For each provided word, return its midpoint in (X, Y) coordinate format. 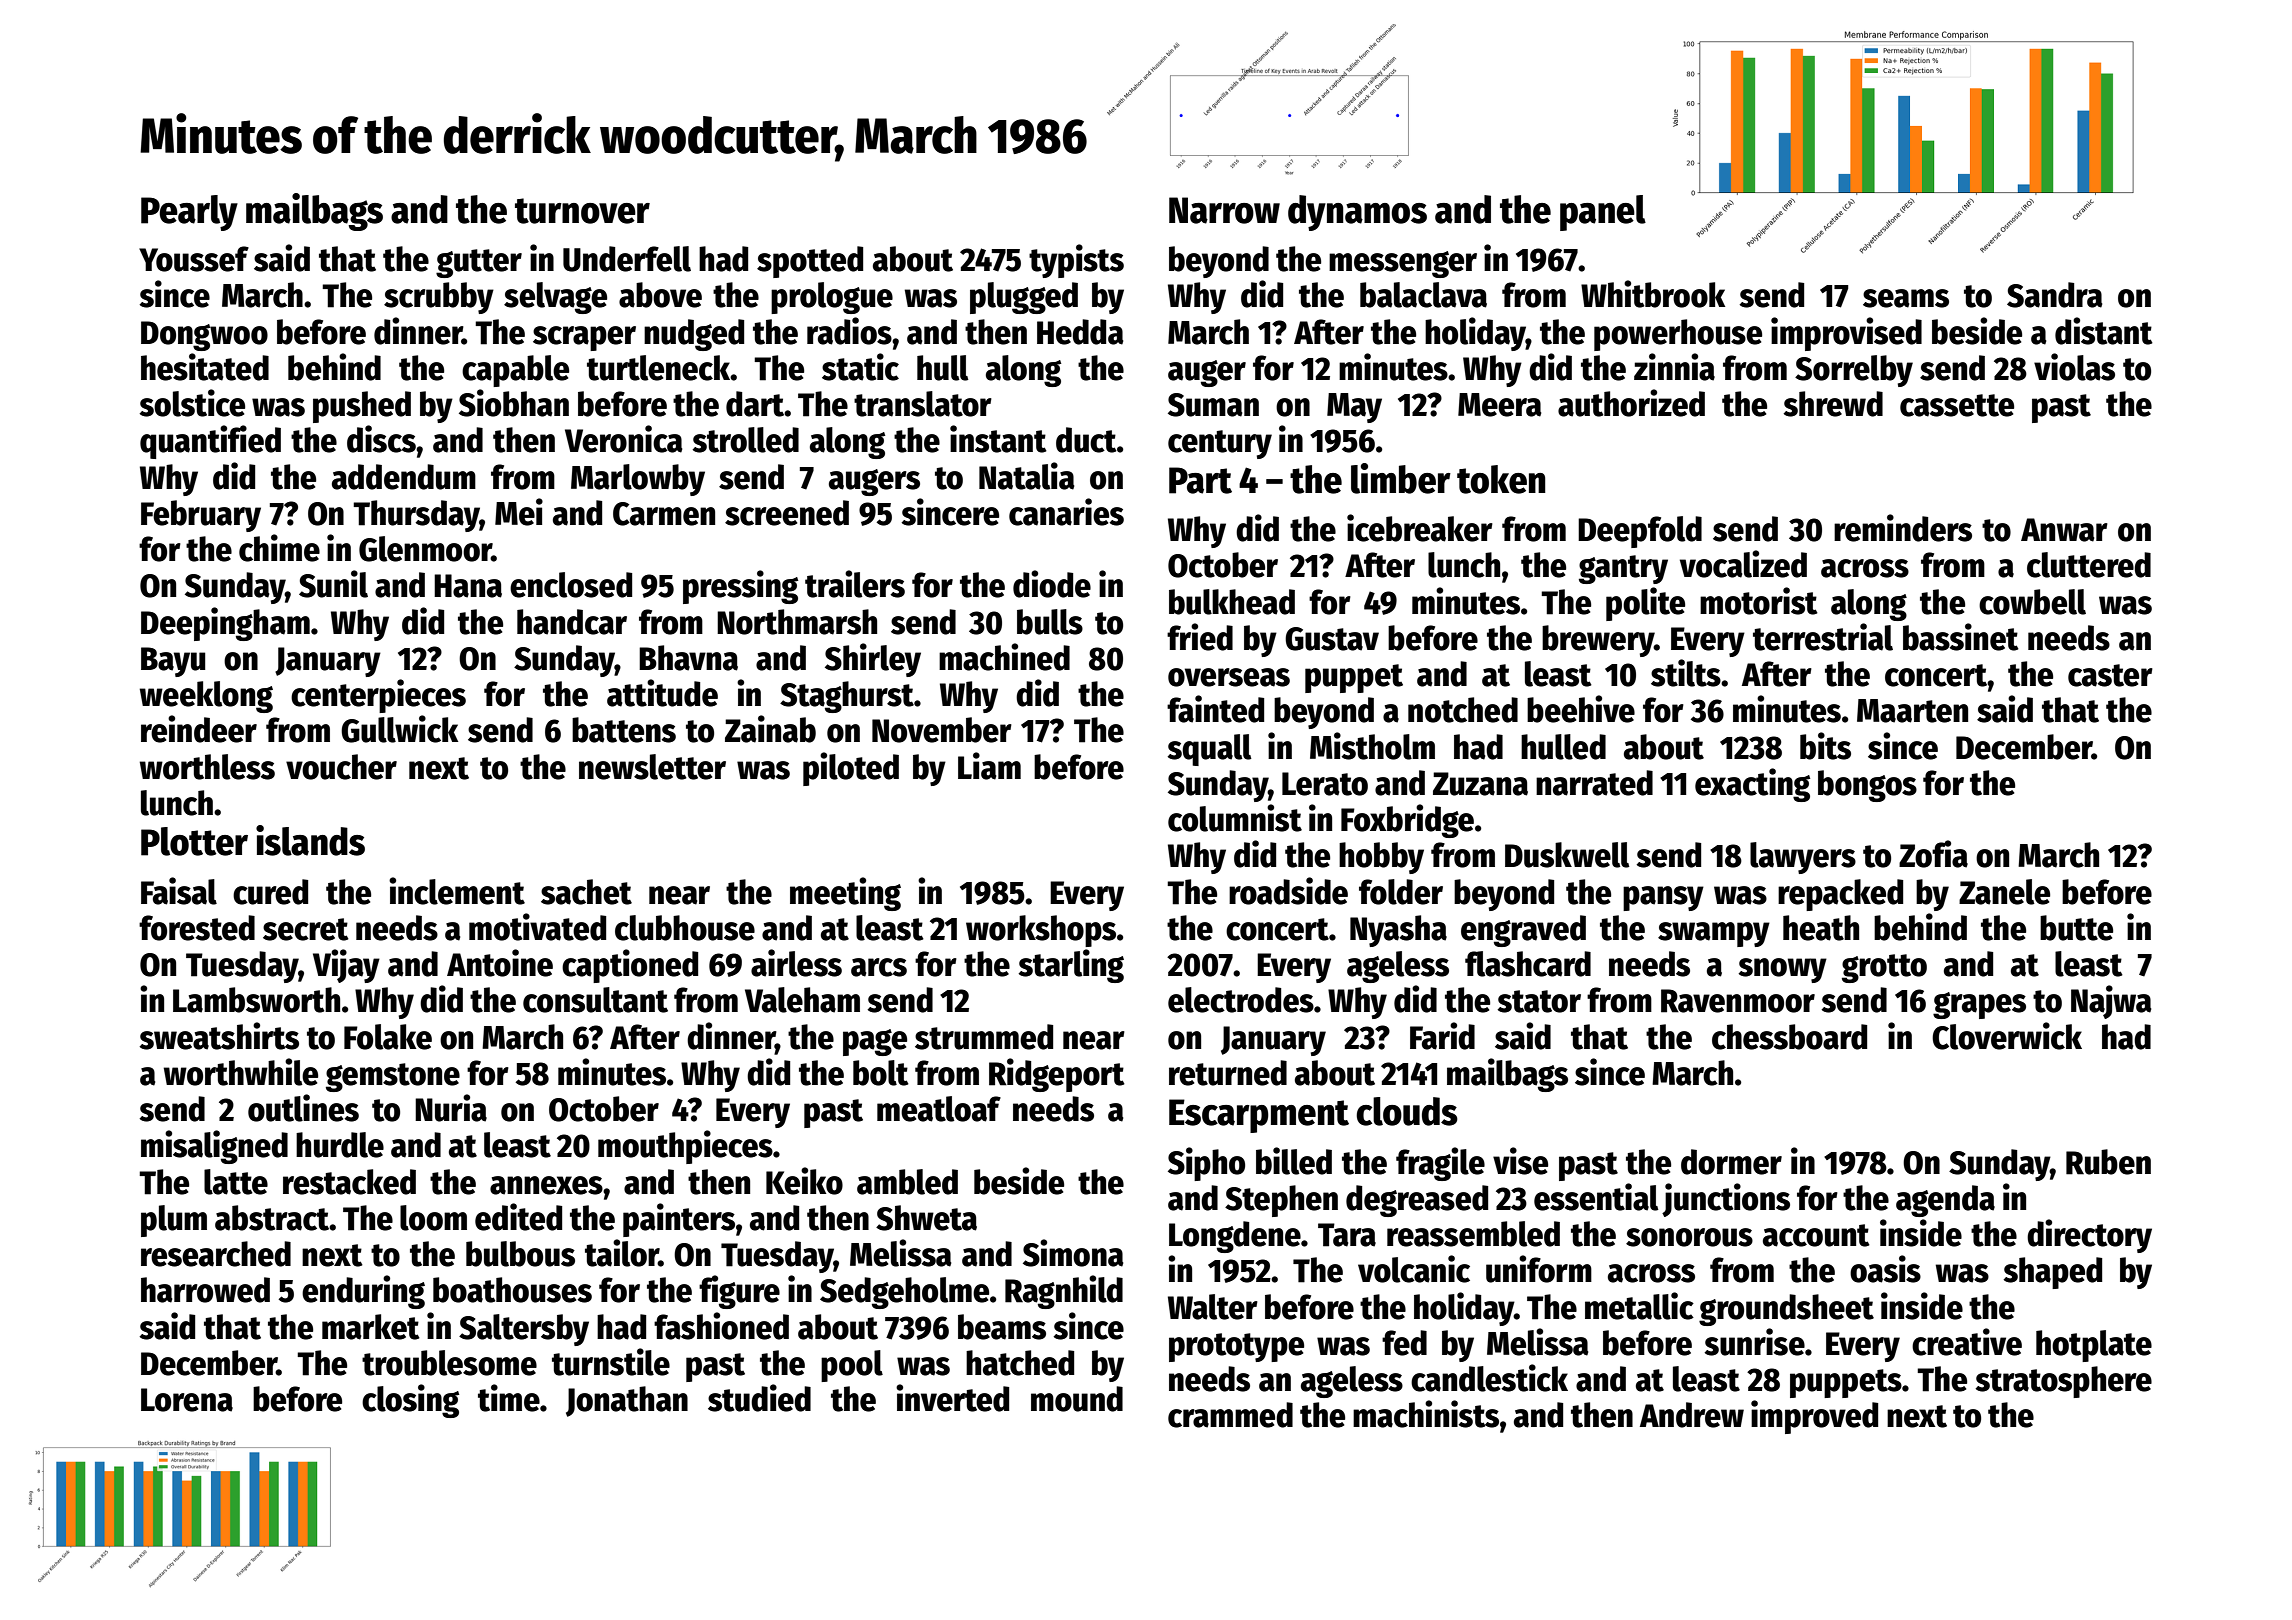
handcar (572, 622)
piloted (851, 769)
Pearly (189, 213)
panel (1603, 213)
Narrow (1224, 210)
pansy (1663, 898)
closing (410, 1401)
